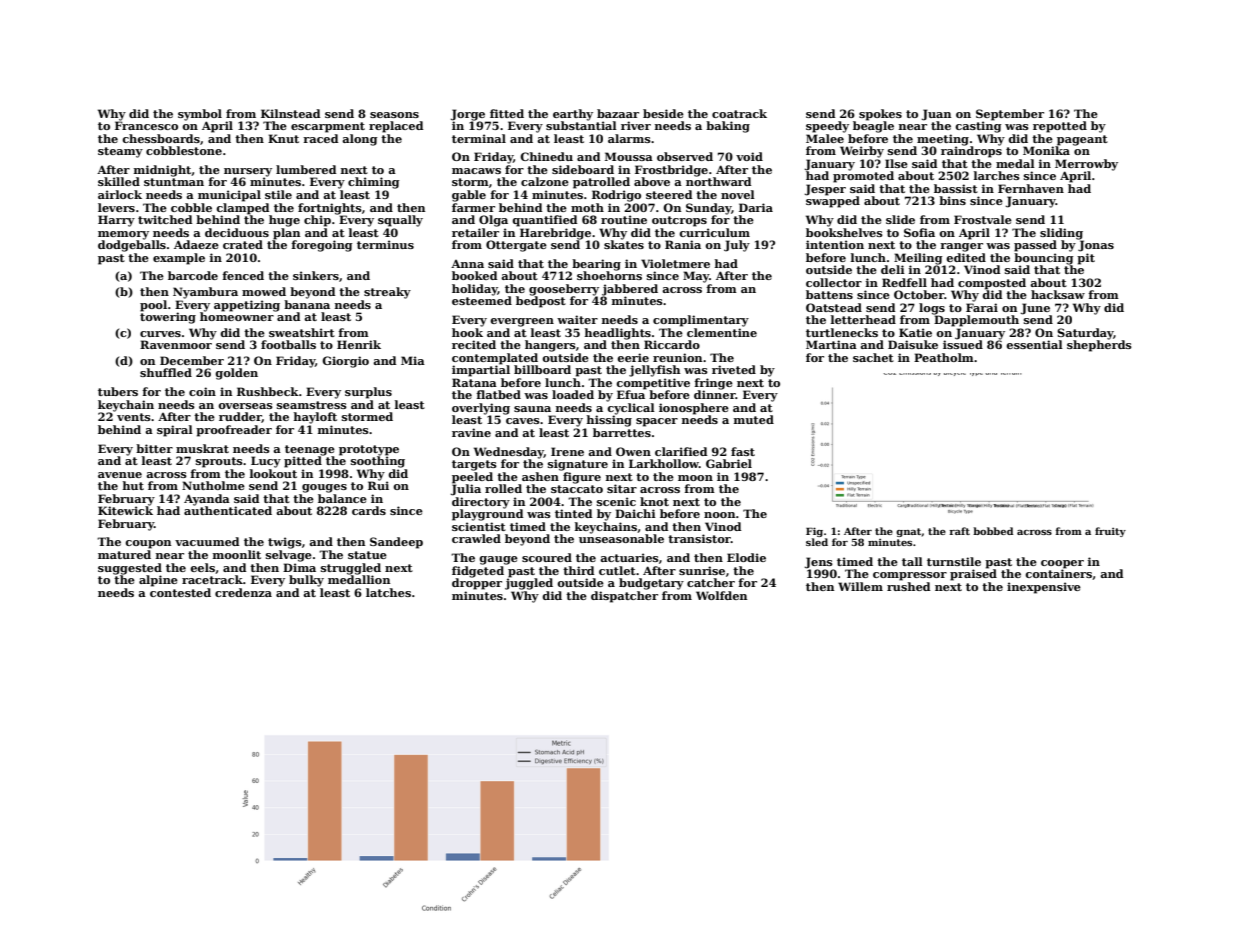  I want to click on fitted, so click(507, 113).
